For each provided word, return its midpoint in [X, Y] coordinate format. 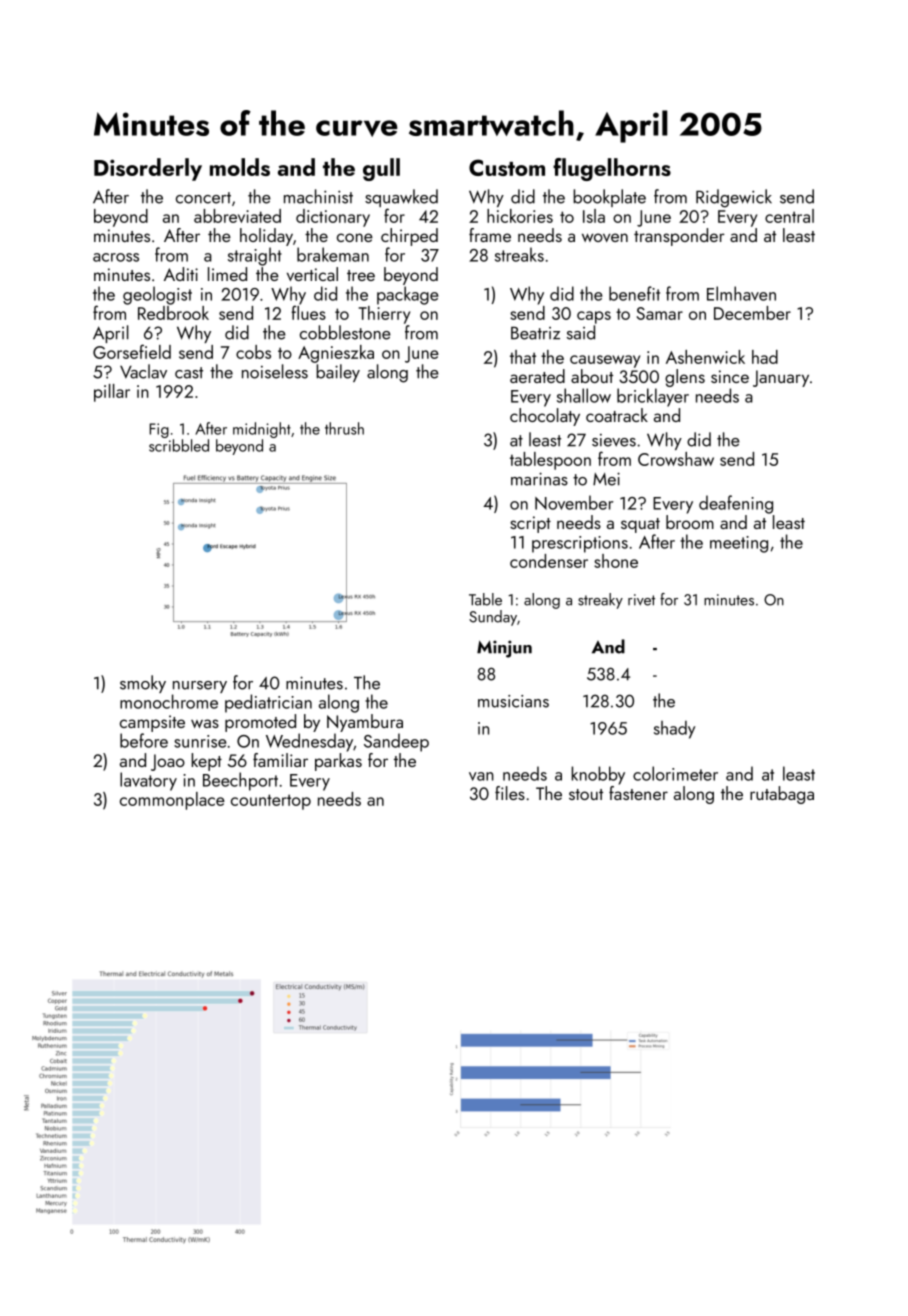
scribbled [179, 445]
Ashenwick [705, 357]
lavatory [148, 781]
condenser [549, 561]
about [592, 376]
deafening [736, 504]
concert [203, 198]
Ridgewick [734, 198]
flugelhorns [612, 169]
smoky [143, 684]
